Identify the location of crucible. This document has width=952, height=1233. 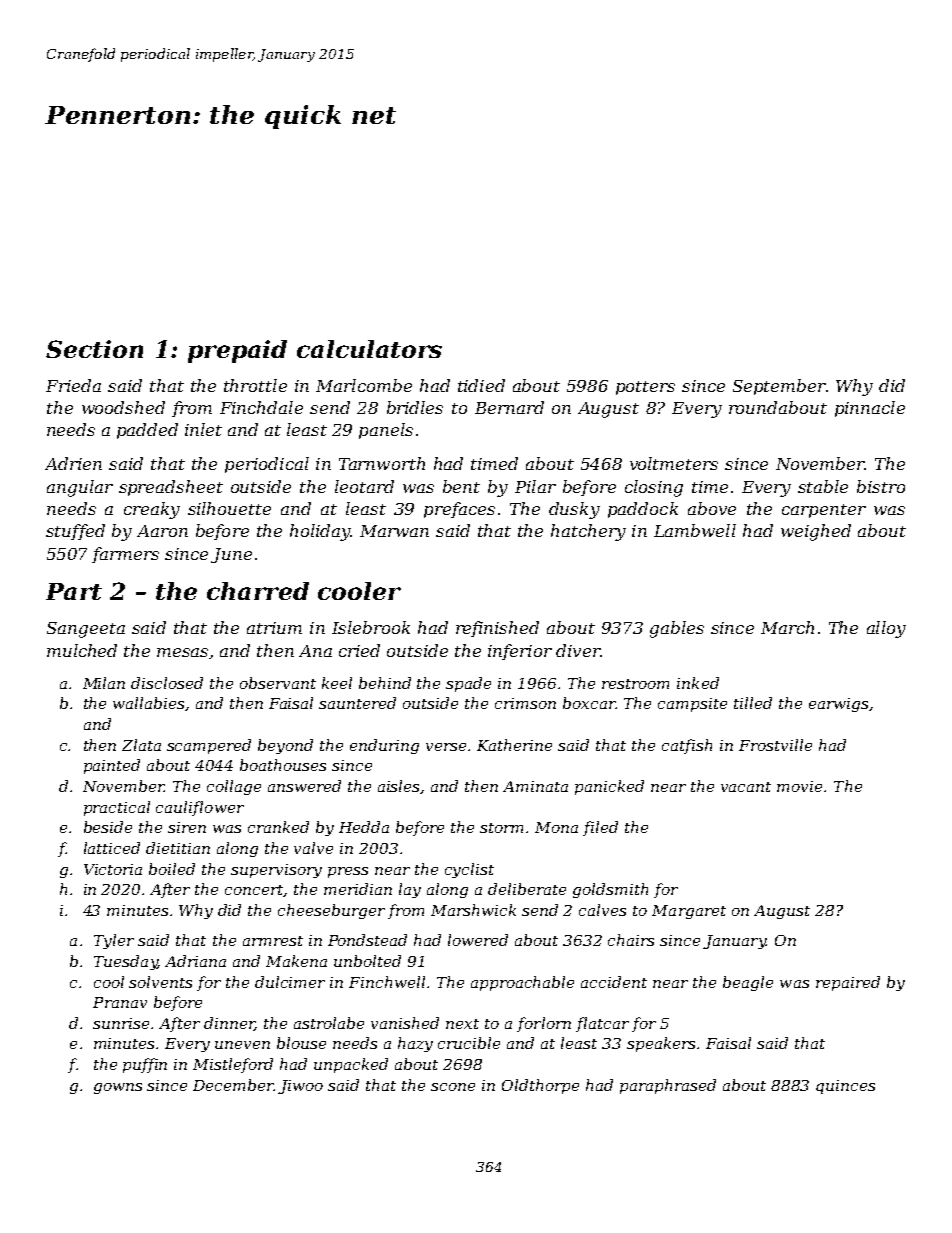
(469, 1043).
